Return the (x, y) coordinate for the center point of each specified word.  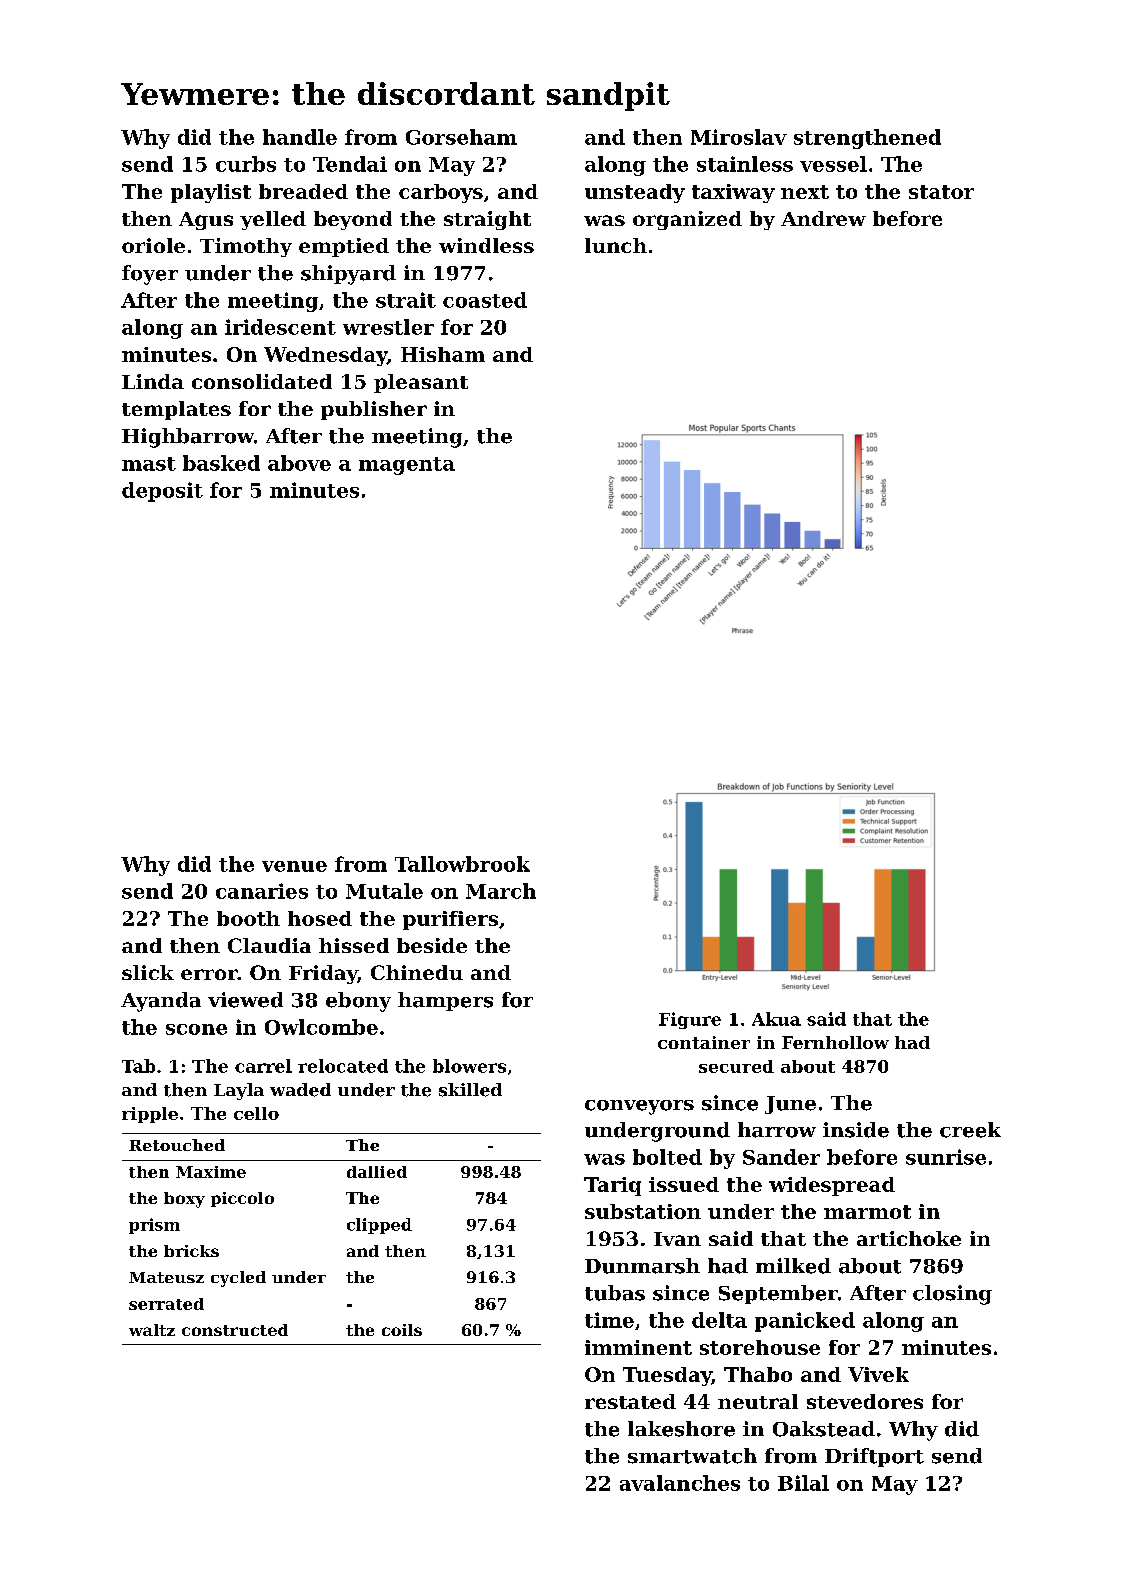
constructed (235, 1330)
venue (294, 866)
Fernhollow (835, 1042)
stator (941, 192)
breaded (303, 191)
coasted (485, 300)
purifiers (450, 920)
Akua (776, 1019)
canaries (262, 891)
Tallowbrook (462, 864)
